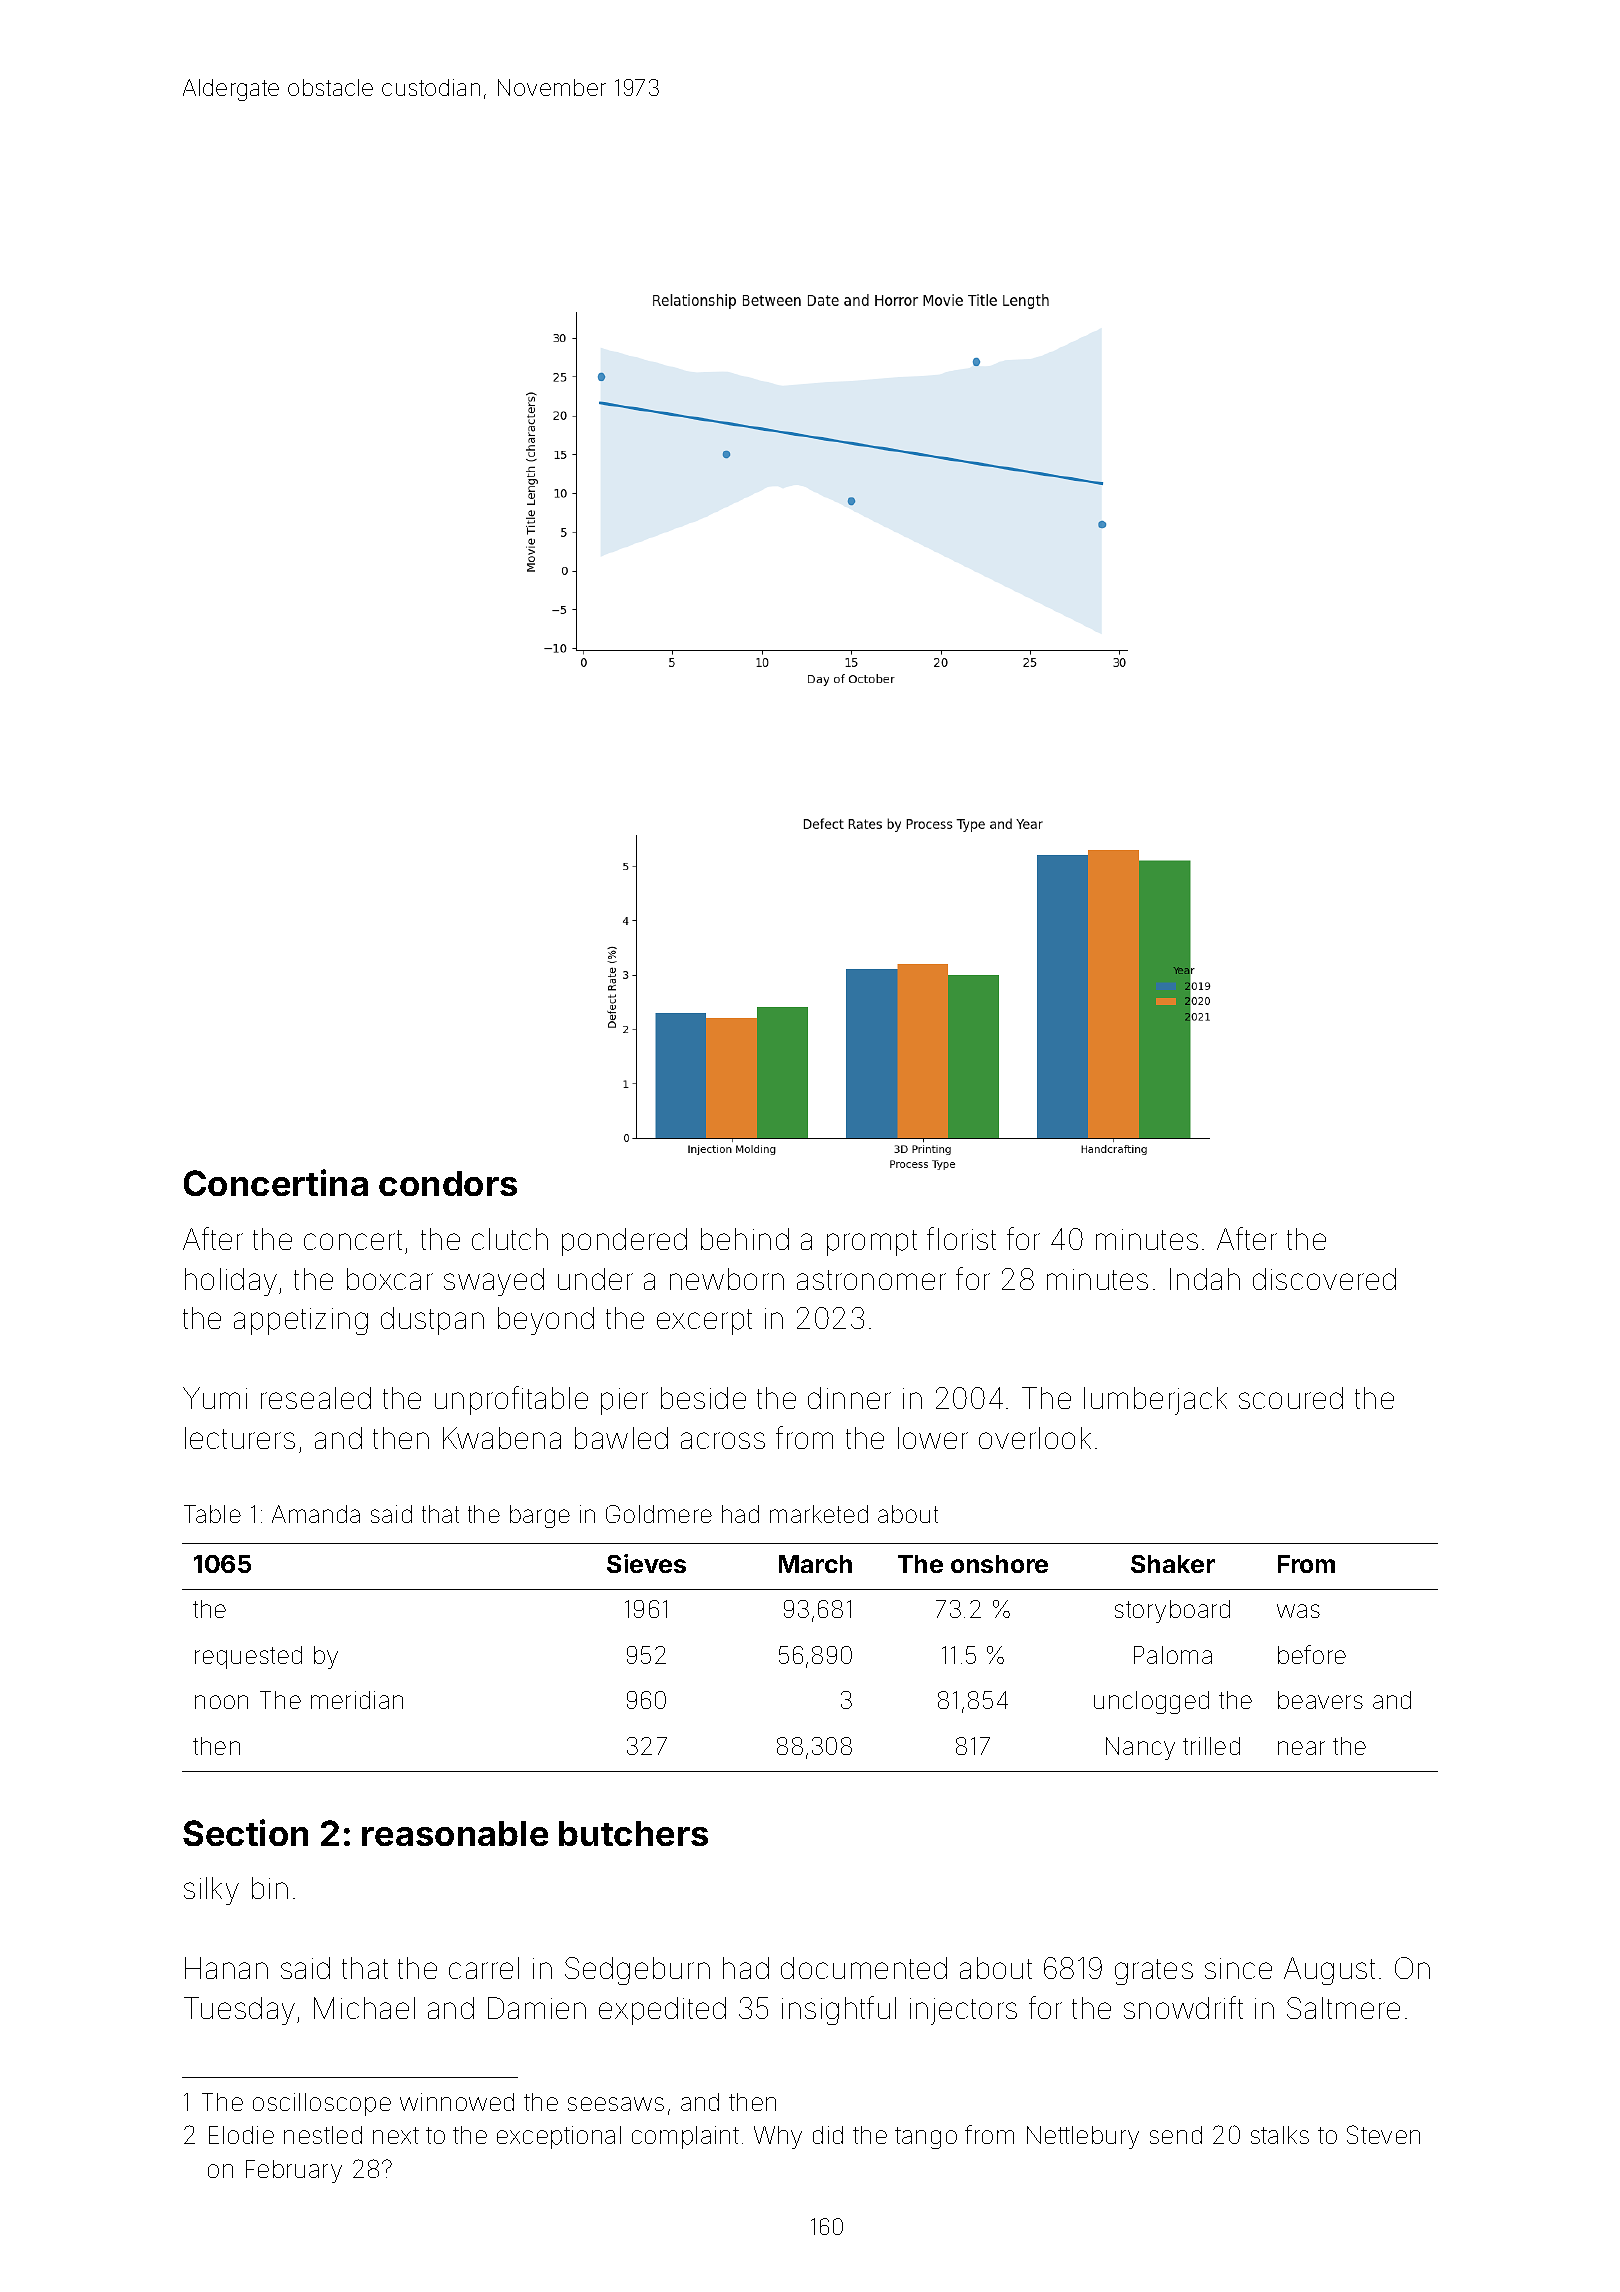 This screenshot has height=2292, width=1620. Describe the element at coordinates (633, 1833) in the screenshot. I see `butchers` at that location.
